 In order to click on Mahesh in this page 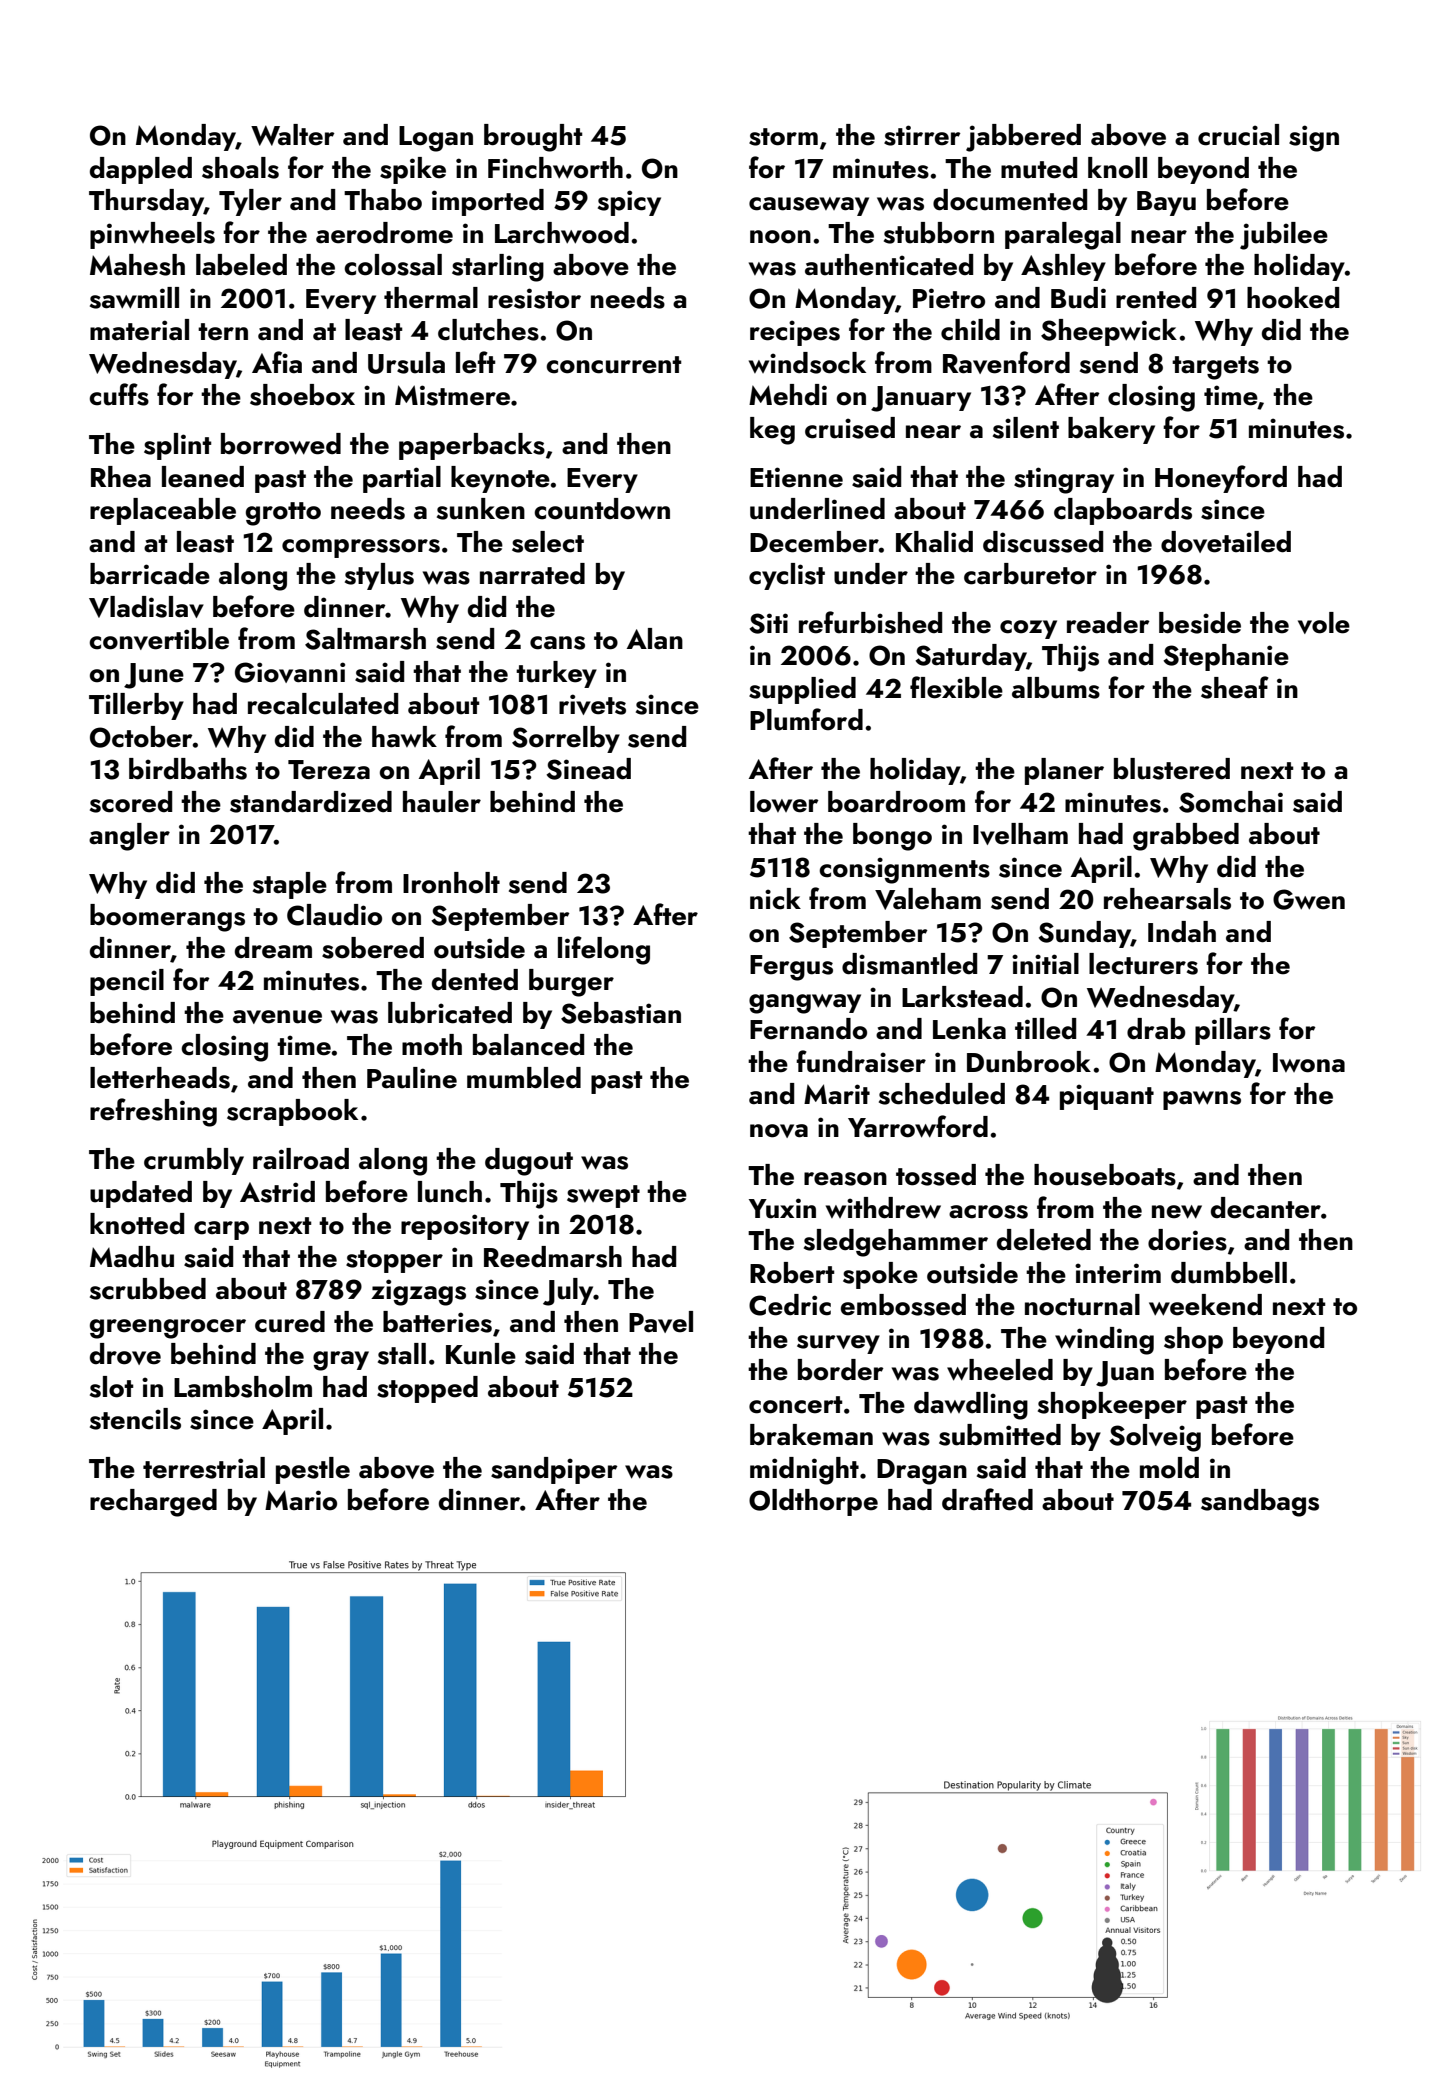, I will do `click(137, 265)`.
